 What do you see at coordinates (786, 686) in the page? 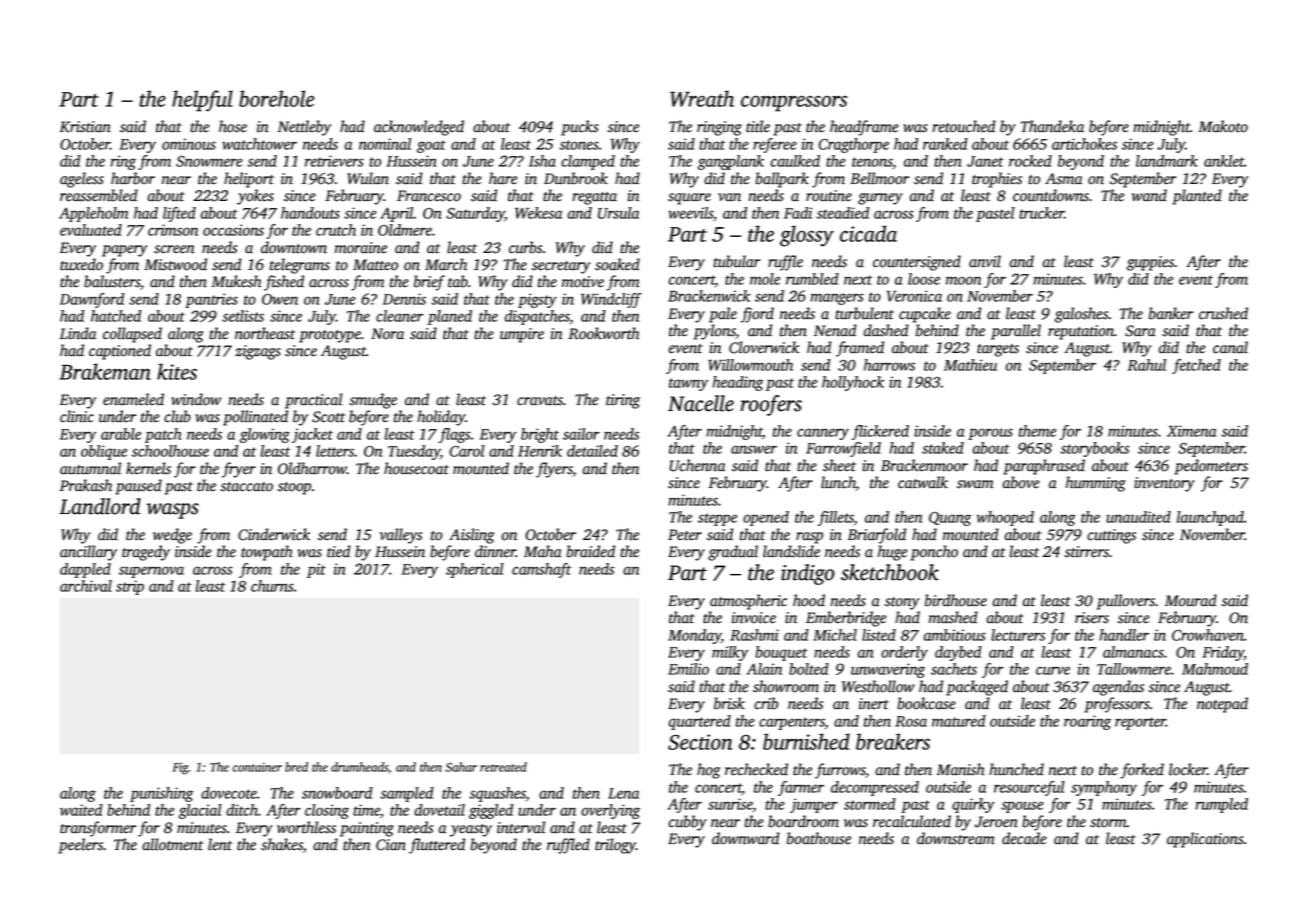
I see `showroom` at bounding box center [786, 686].
